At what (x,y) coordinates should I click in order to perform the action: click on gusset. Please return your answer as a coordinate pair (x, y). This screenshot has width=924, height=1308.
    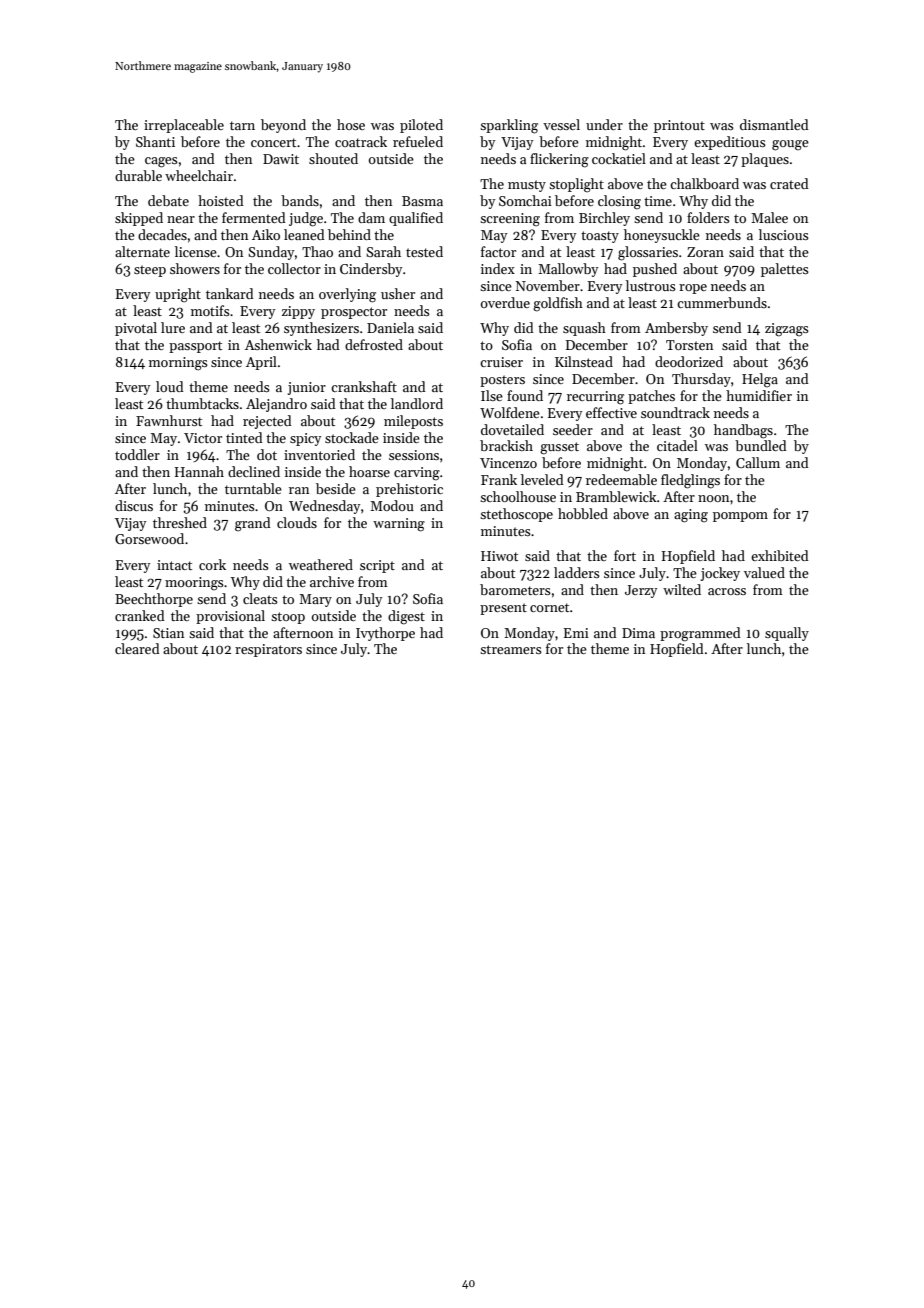
    Looking at the image, I should click on (559, 448).
